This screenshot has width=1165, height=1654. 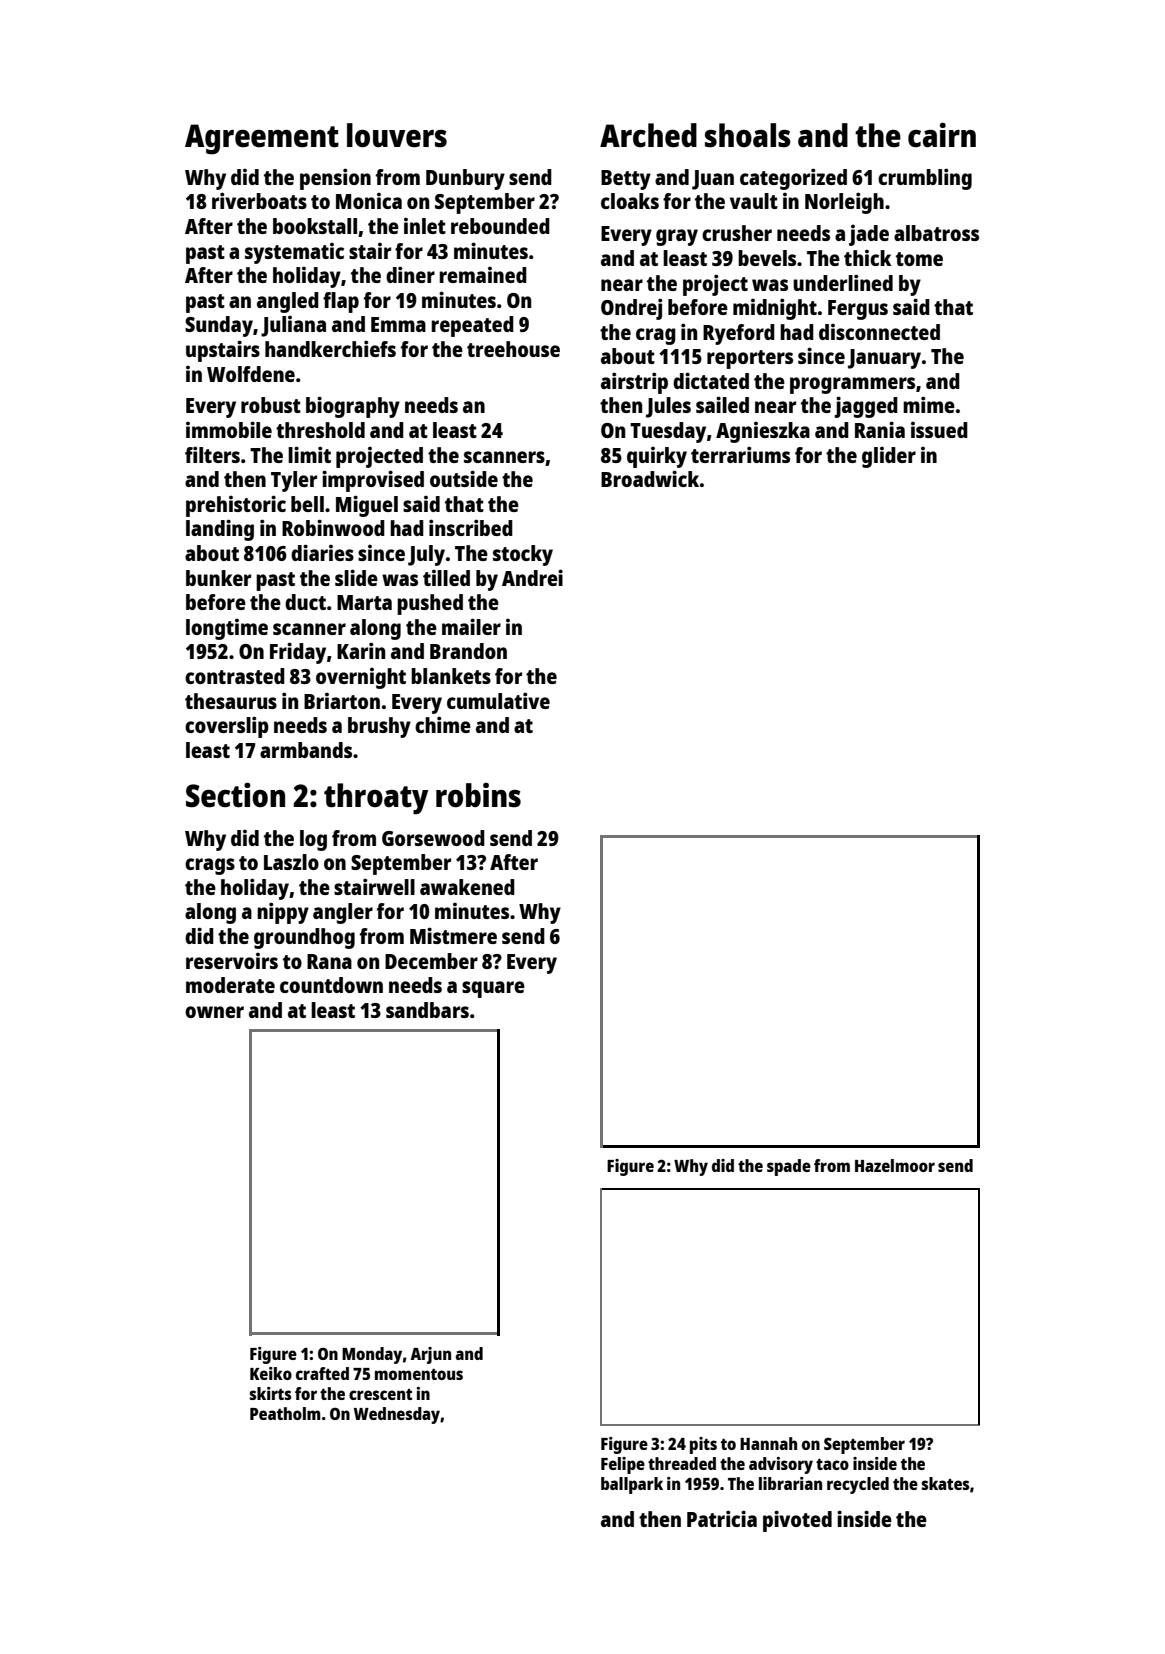 What do you see at coordinates (939, 430) in the screenshot?
I see `issued` at bounding box center [939, 430].
